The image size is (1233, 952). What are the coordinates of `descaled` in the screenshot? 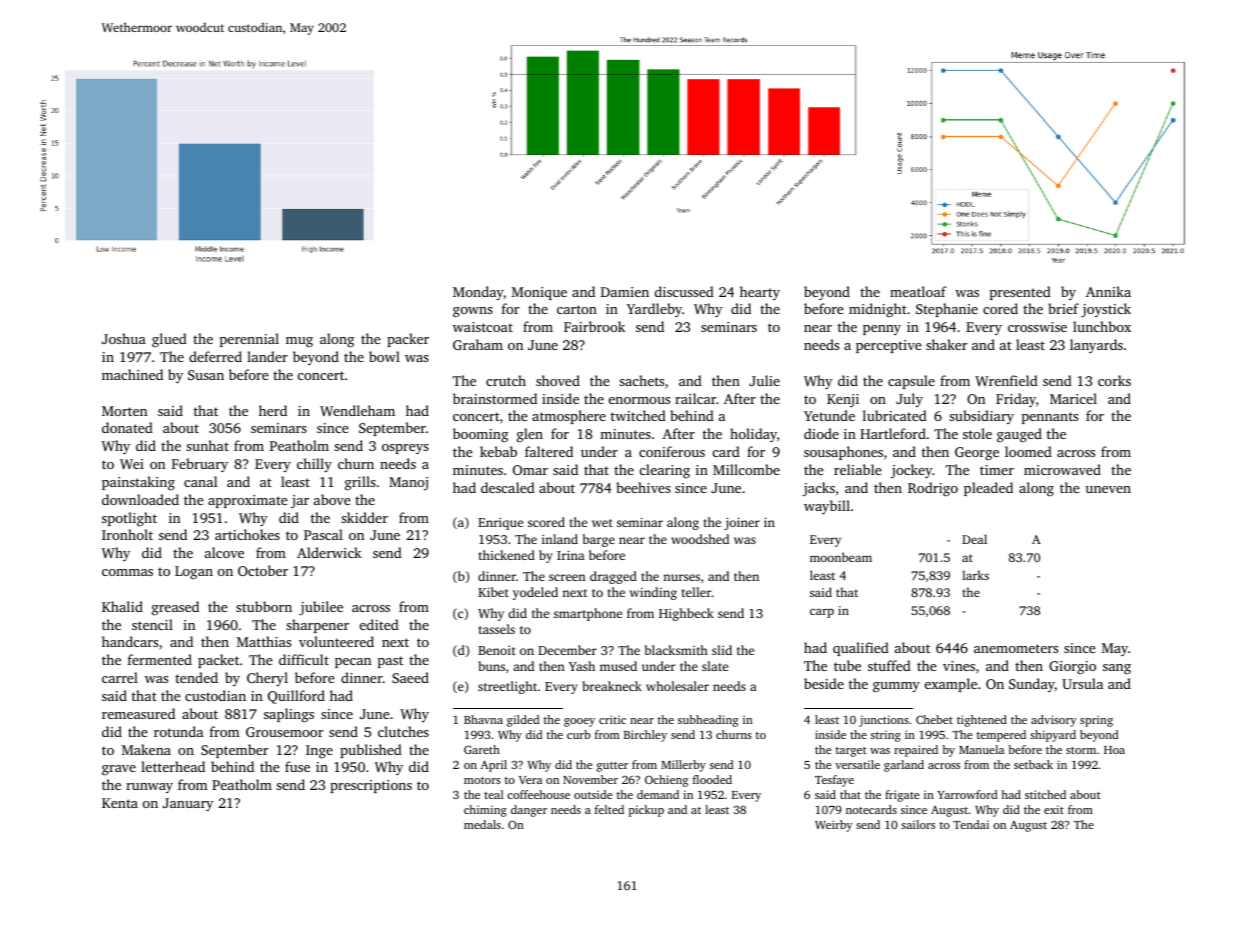 It's located at (508, 487).
